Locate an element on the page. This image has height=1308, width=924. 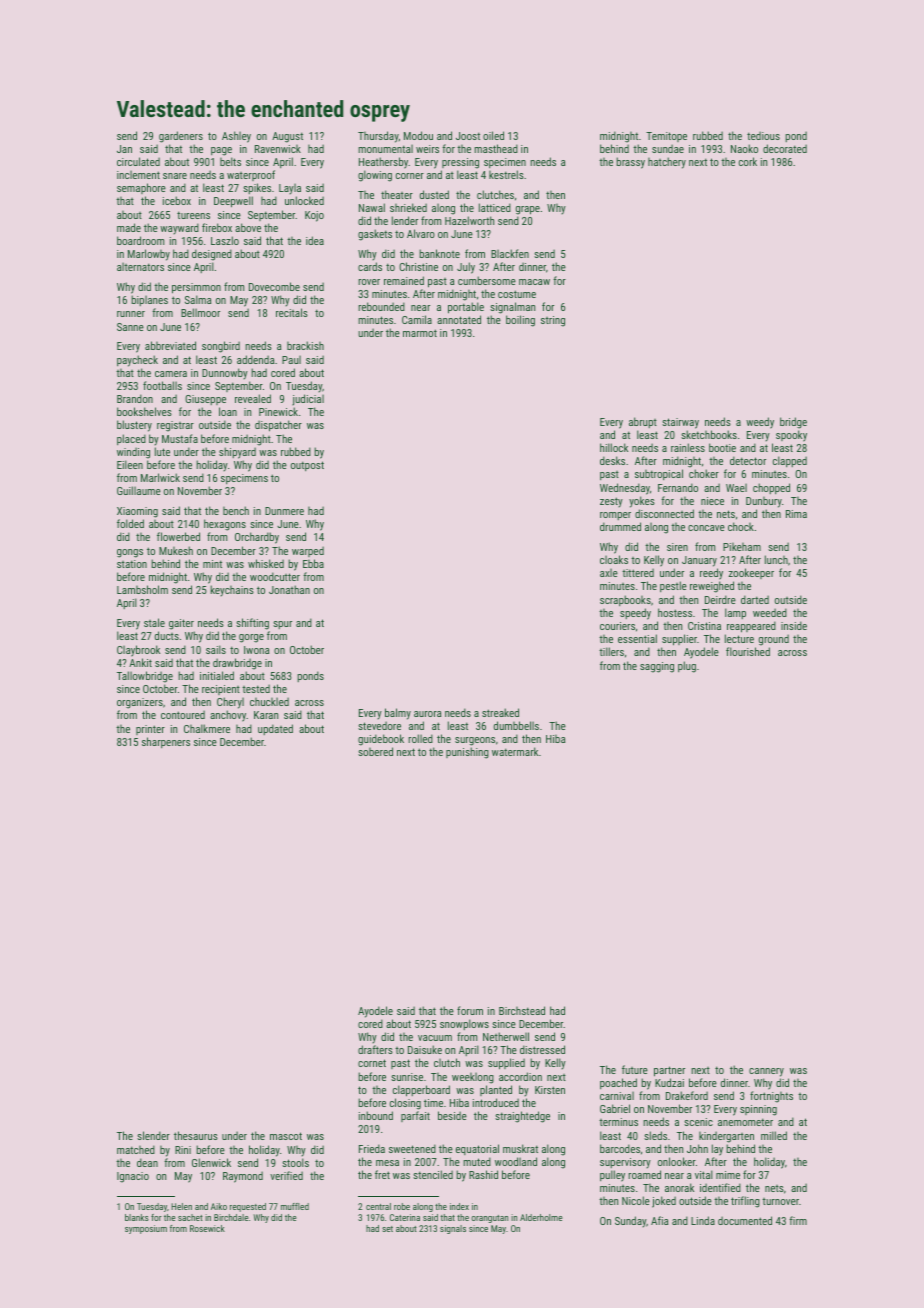
contoured is located at coordinates (183, 714).
